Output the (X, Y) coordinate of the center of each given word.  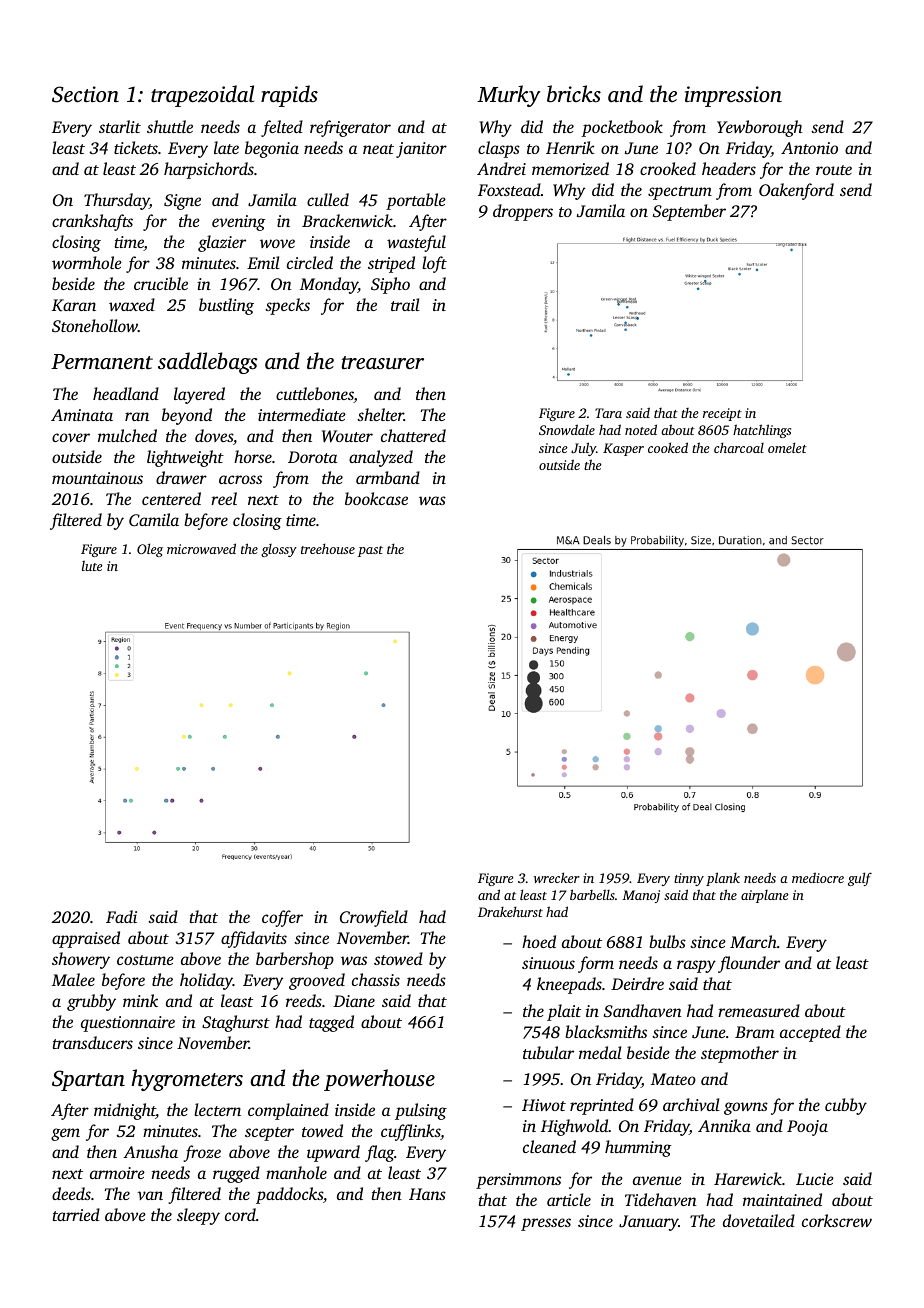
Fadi (121, 916)
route (834, 170)
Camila (154, 519)
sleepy (198, 1216)
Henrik (570, 147)
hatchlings (762, 431)
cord (240, 1214)
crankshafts (92, 222)
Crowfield (374, 918)
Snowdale (567, 429)
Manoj (641, 896)
